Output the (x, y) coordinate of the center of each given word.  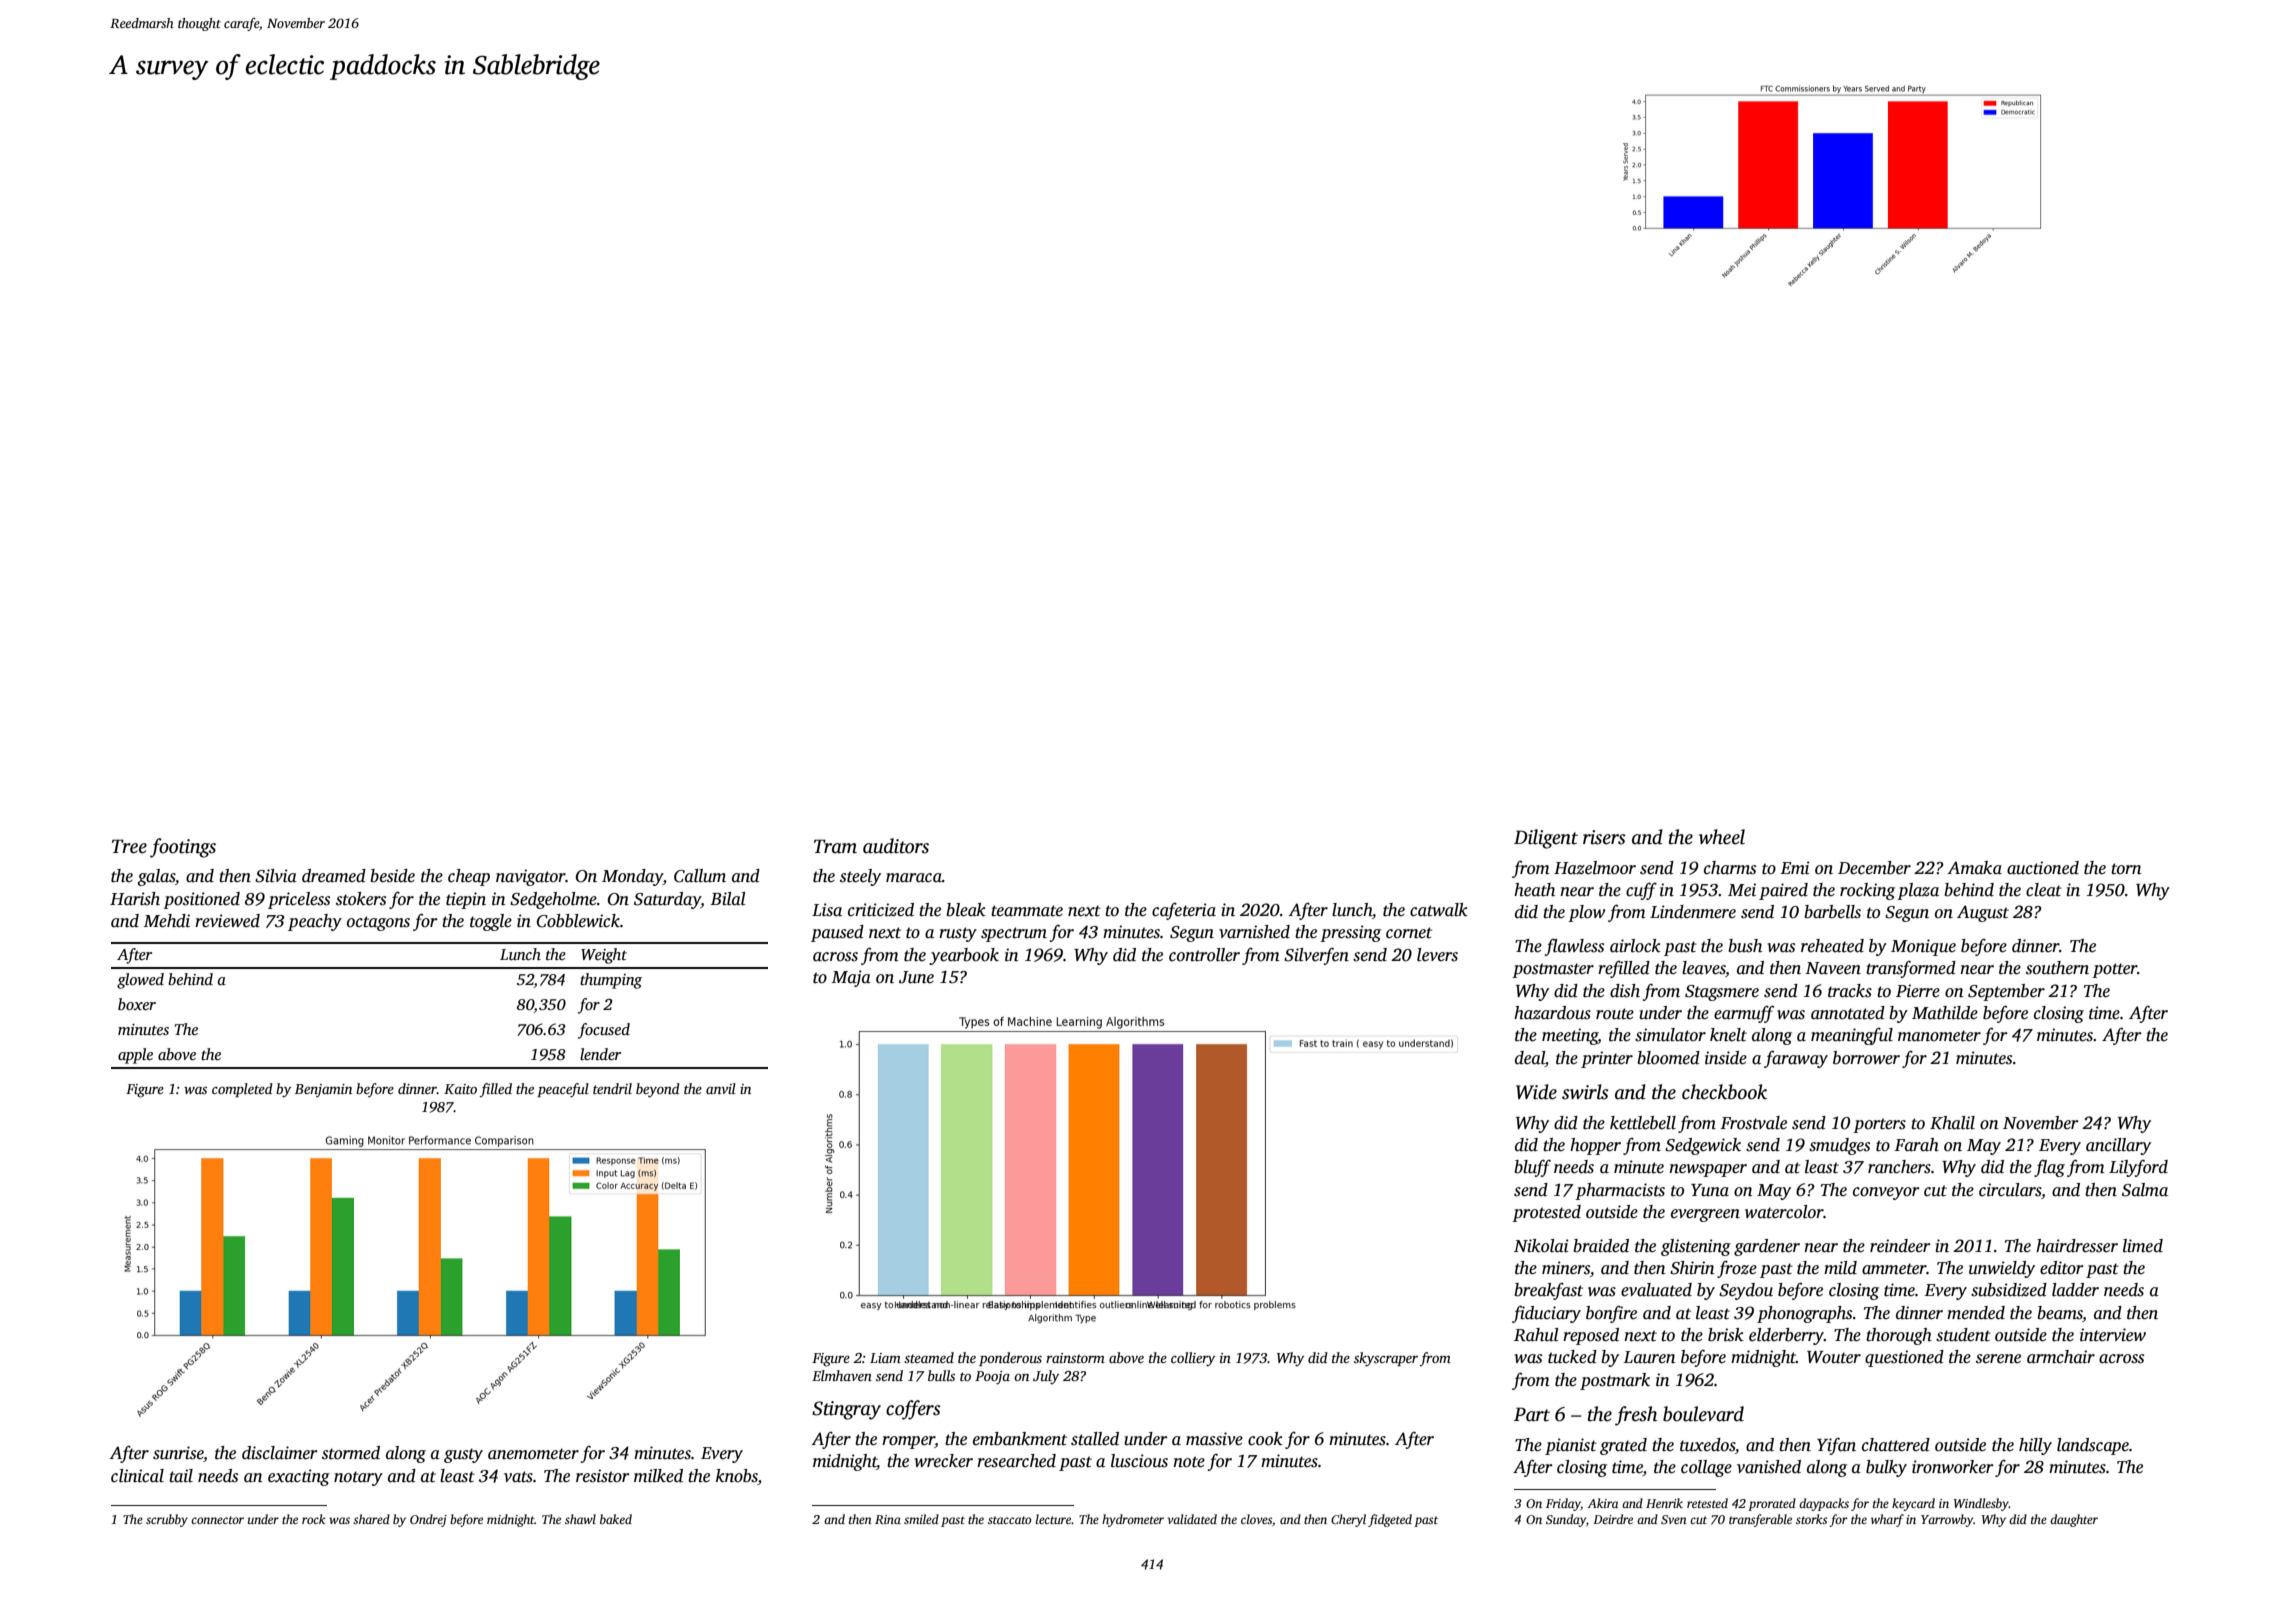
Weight (604, 956)
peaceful (563, 1090)
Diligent (1546, 839)
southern (2057, 968)
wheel (1722, 837)
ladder (2075, 1290)
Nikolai (1541, 1246)
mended (1976, 1313)
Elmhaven (842, 1375)
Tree (129, 846)
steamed (929, 1357)
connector (217, 1520)
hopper (1595, 1146)
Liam (885, 1358)
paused (837, 933)
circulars (2010, 1190)
